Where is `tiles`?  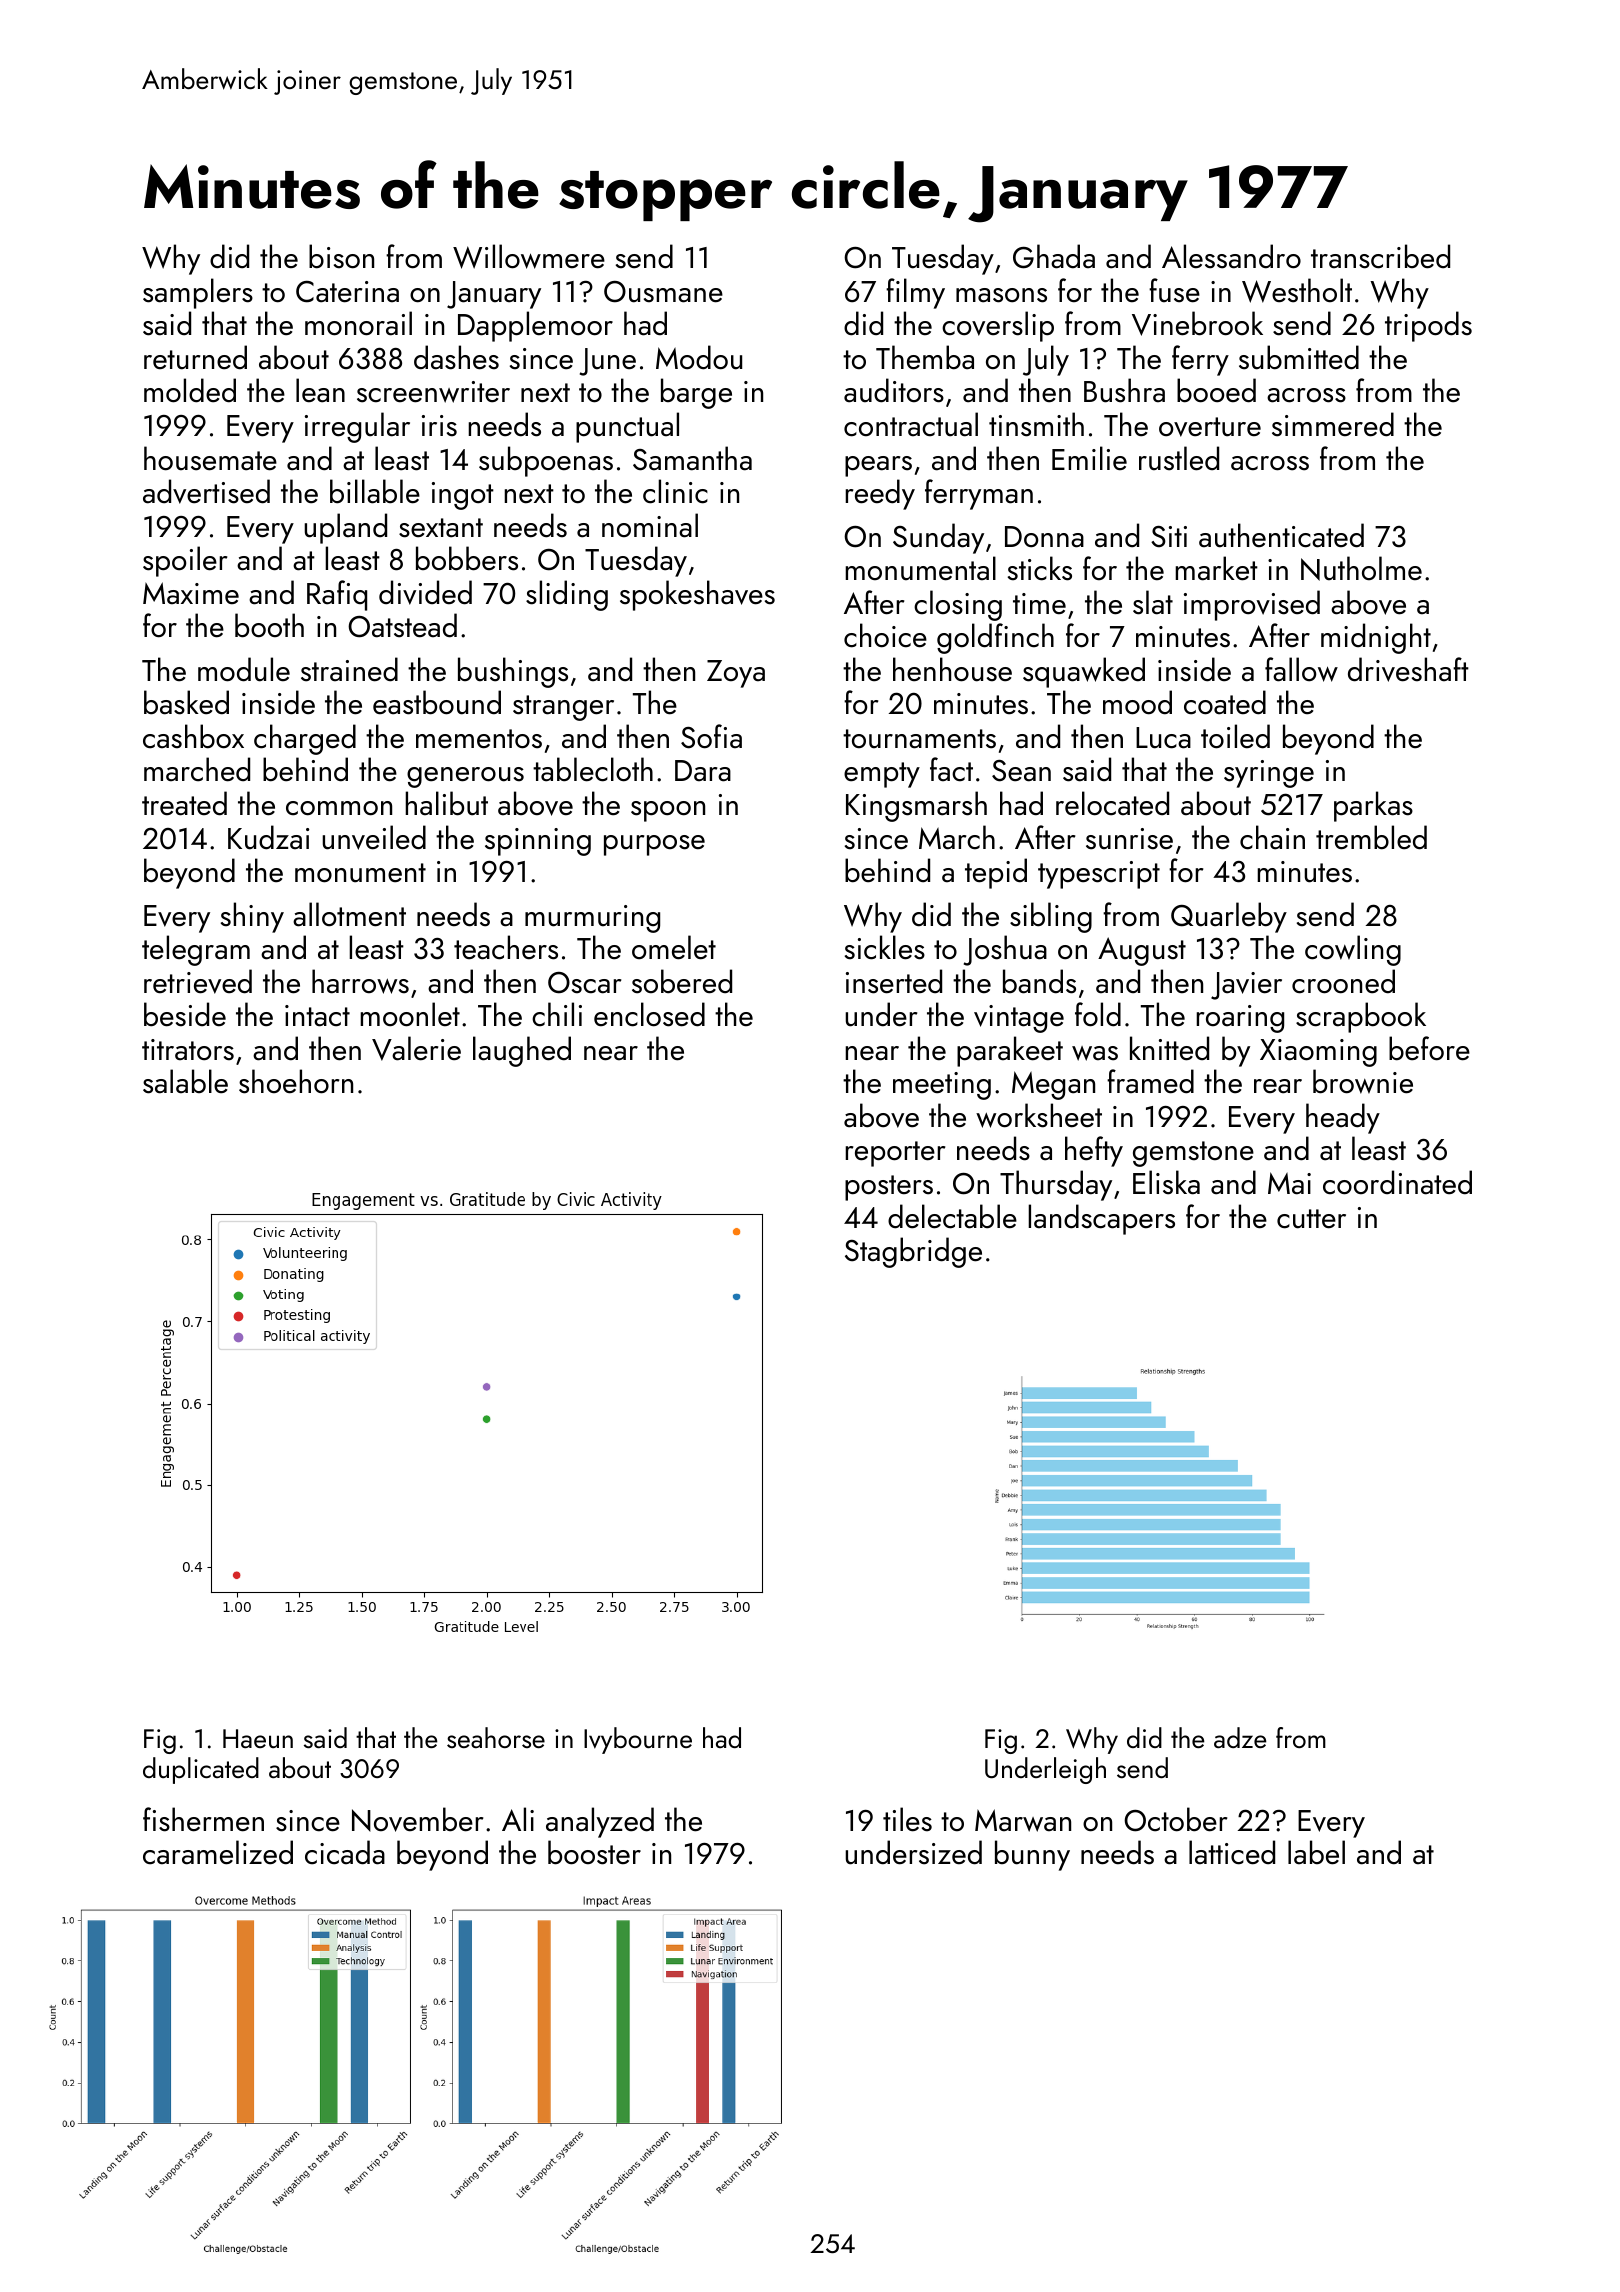 tiles is located at coordinates (907, 1819).
